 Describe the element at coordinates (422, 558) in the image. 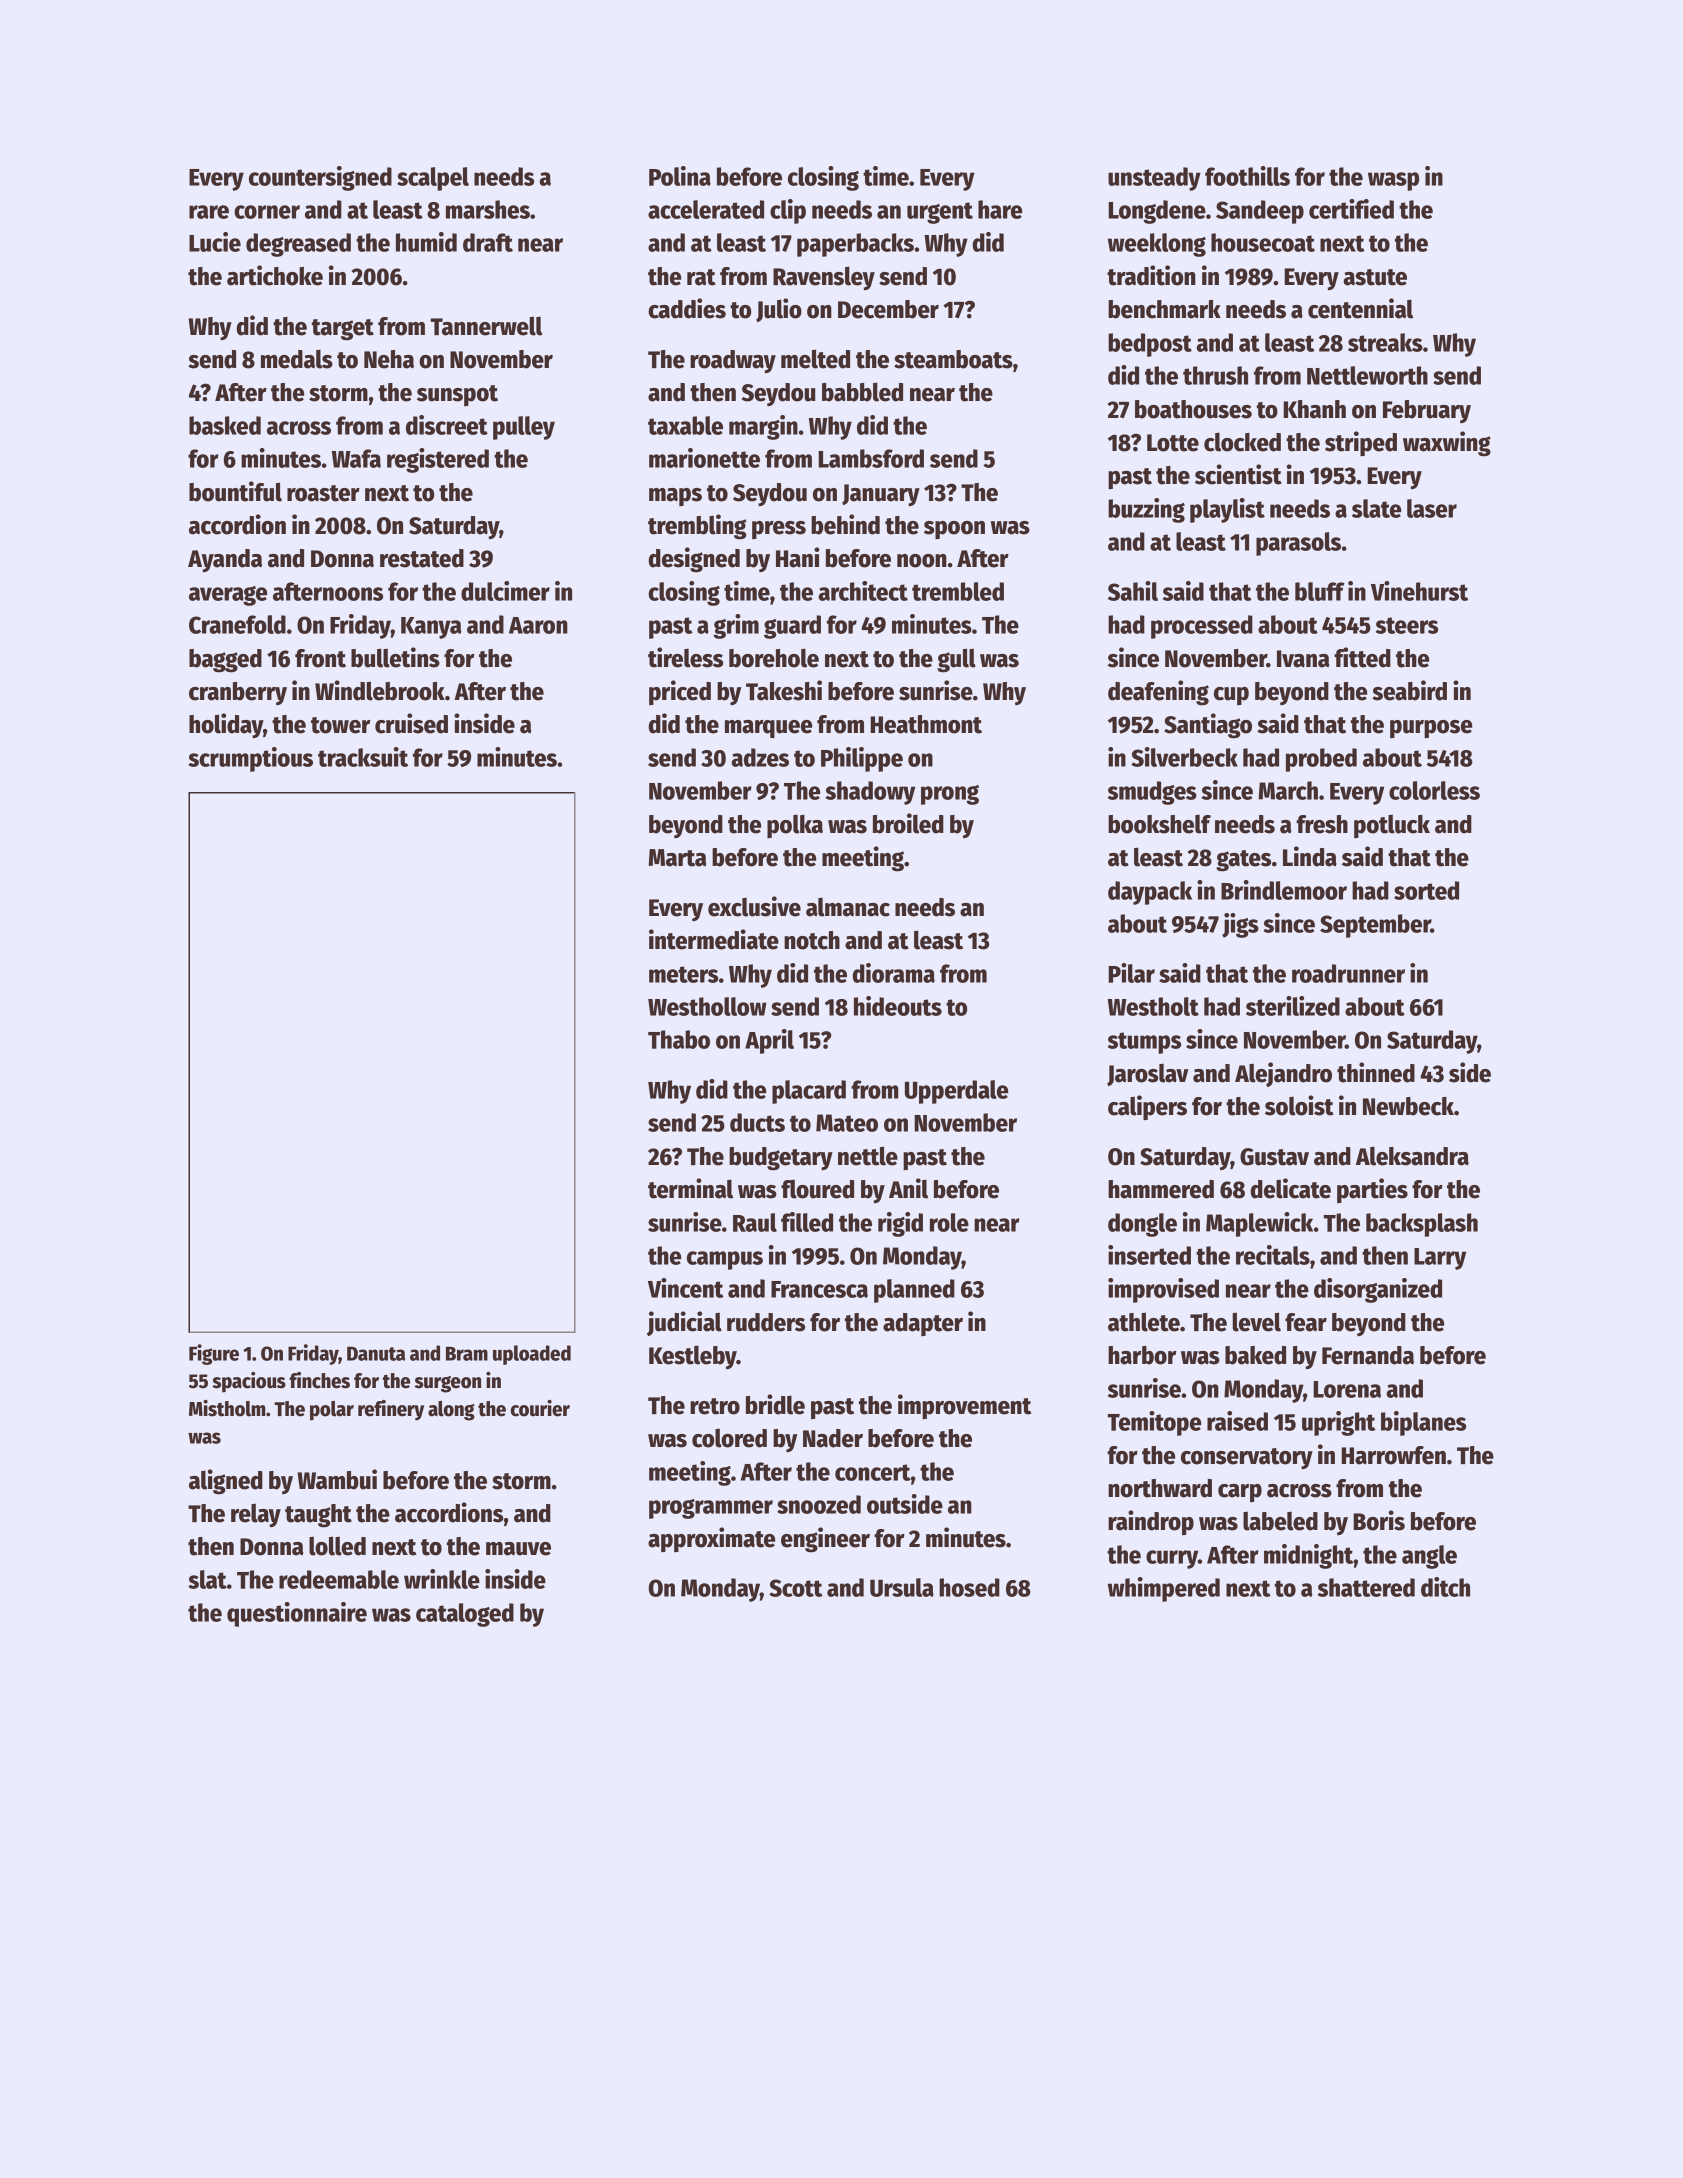

I see `restated` at that location.
